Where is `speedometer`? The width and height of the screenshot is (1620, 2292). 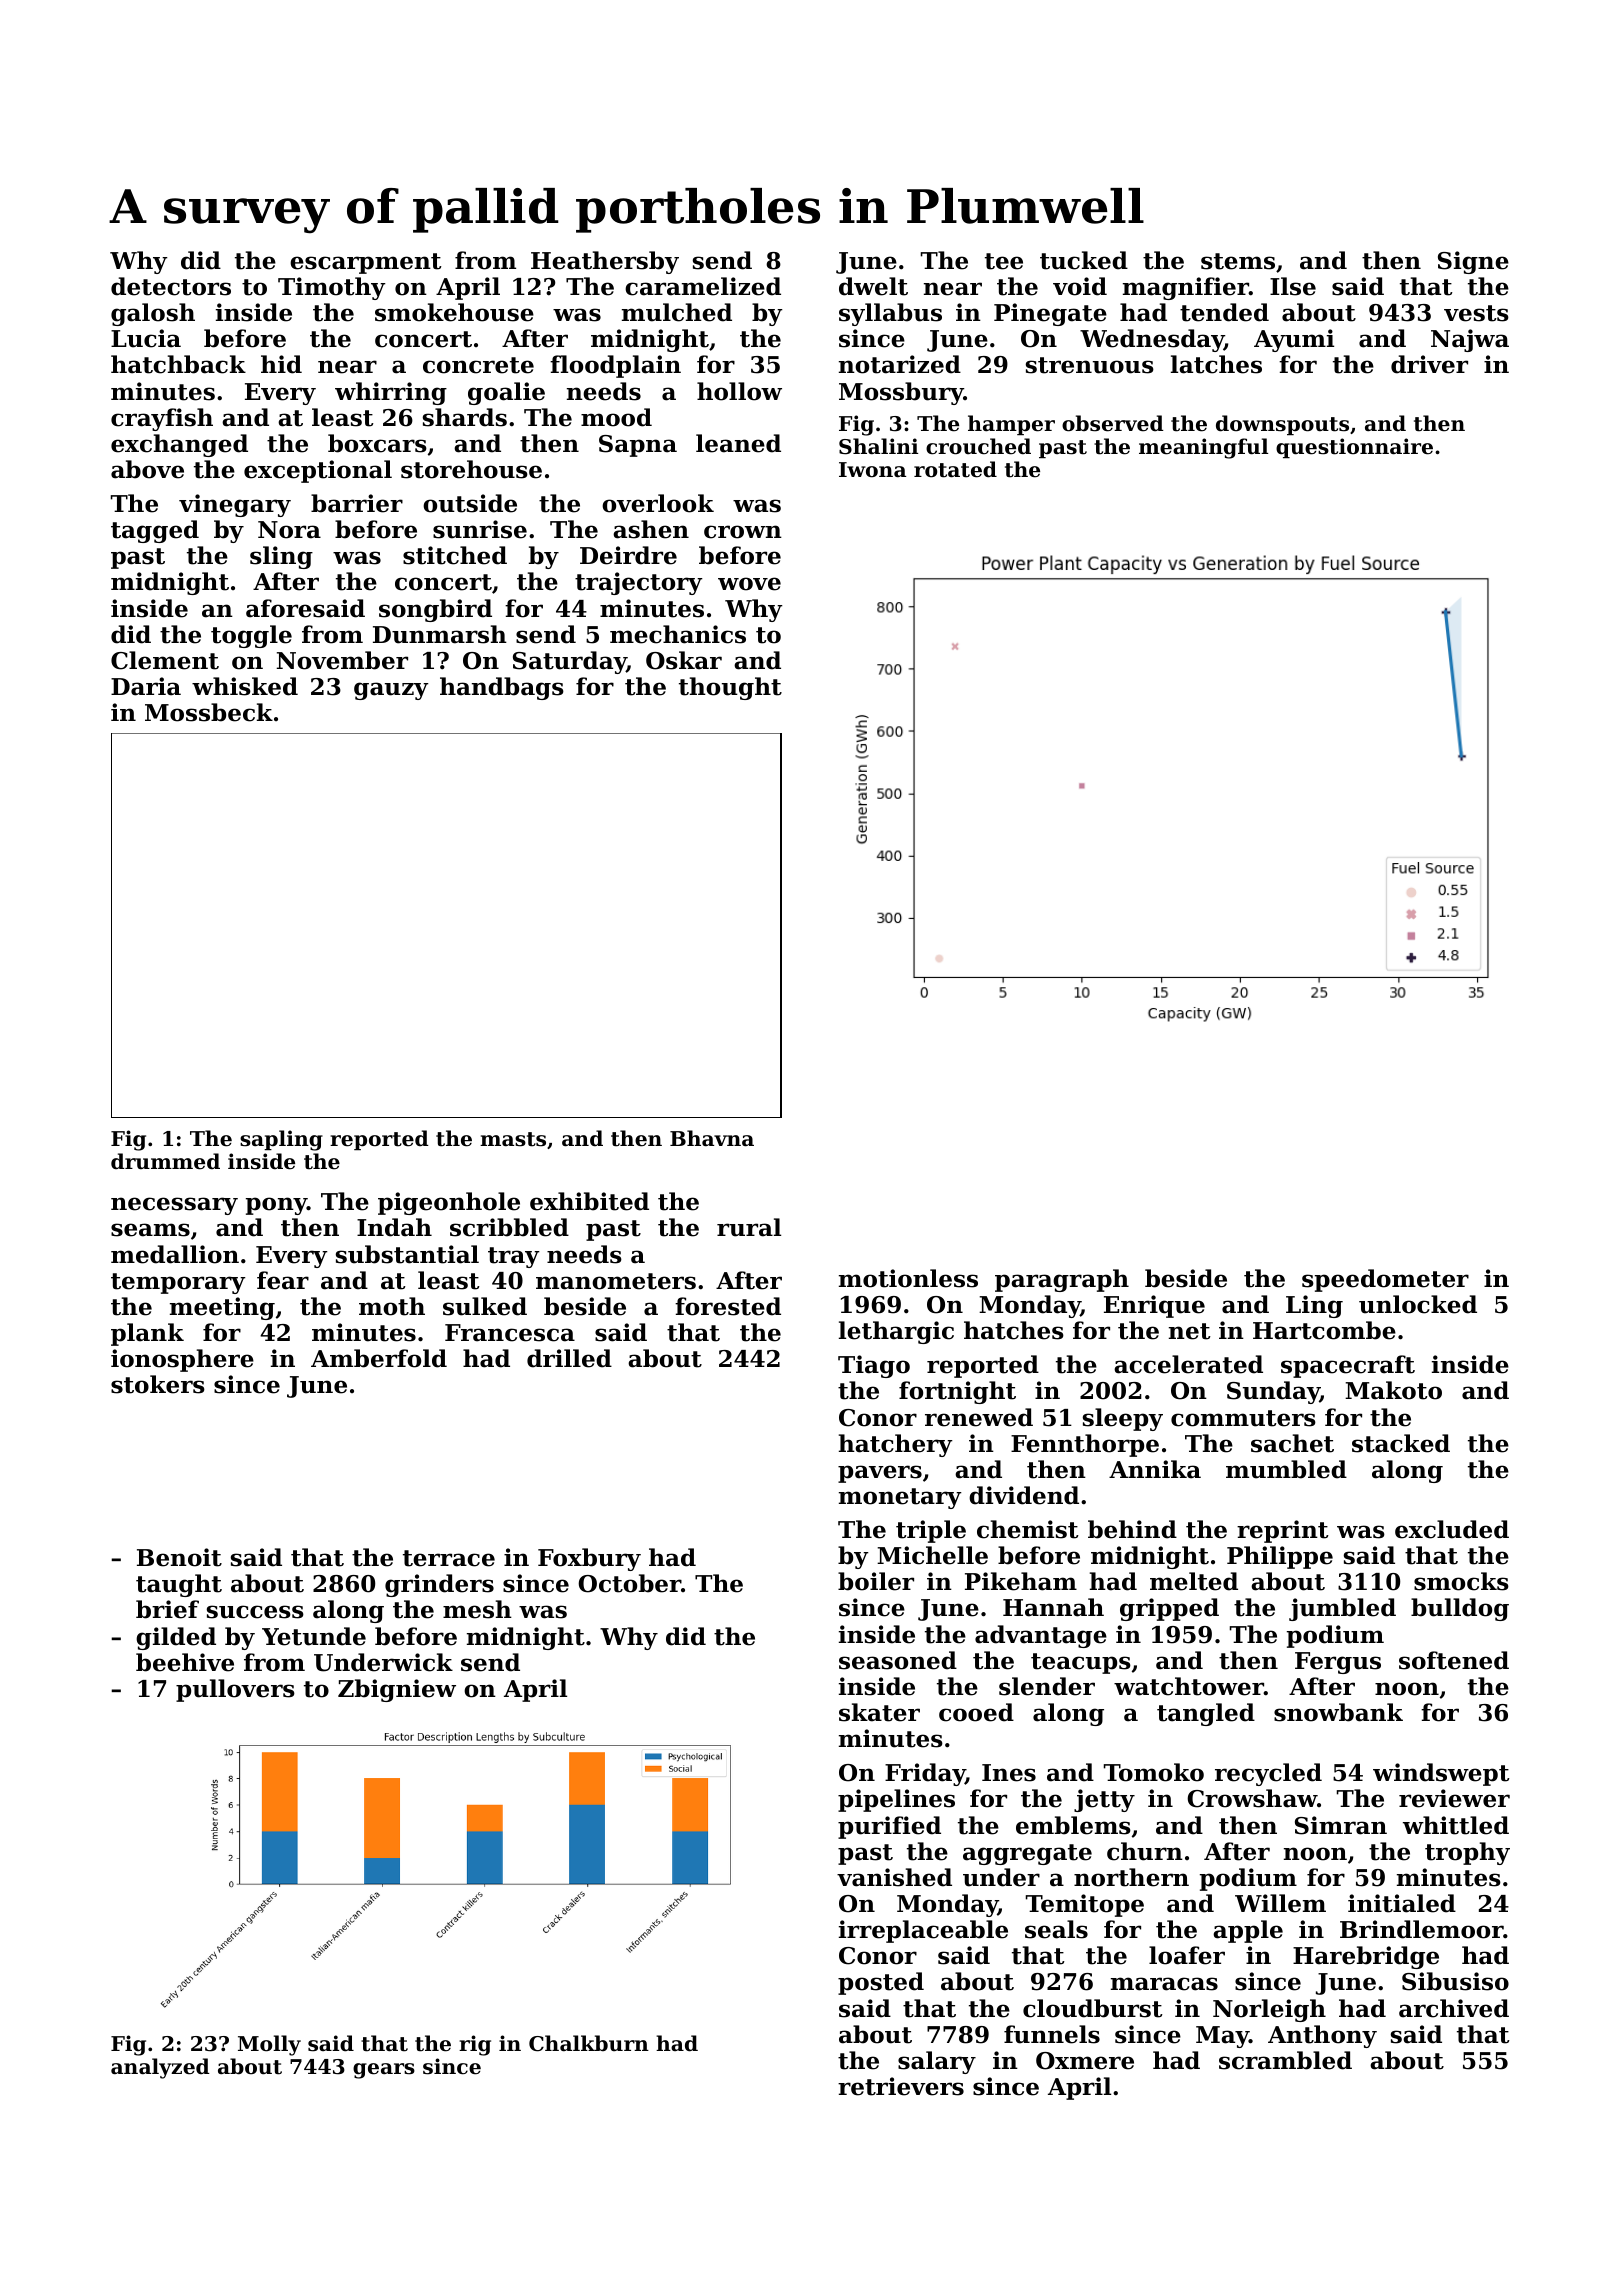 speedometer is located at coordinates (1385, 1280).
